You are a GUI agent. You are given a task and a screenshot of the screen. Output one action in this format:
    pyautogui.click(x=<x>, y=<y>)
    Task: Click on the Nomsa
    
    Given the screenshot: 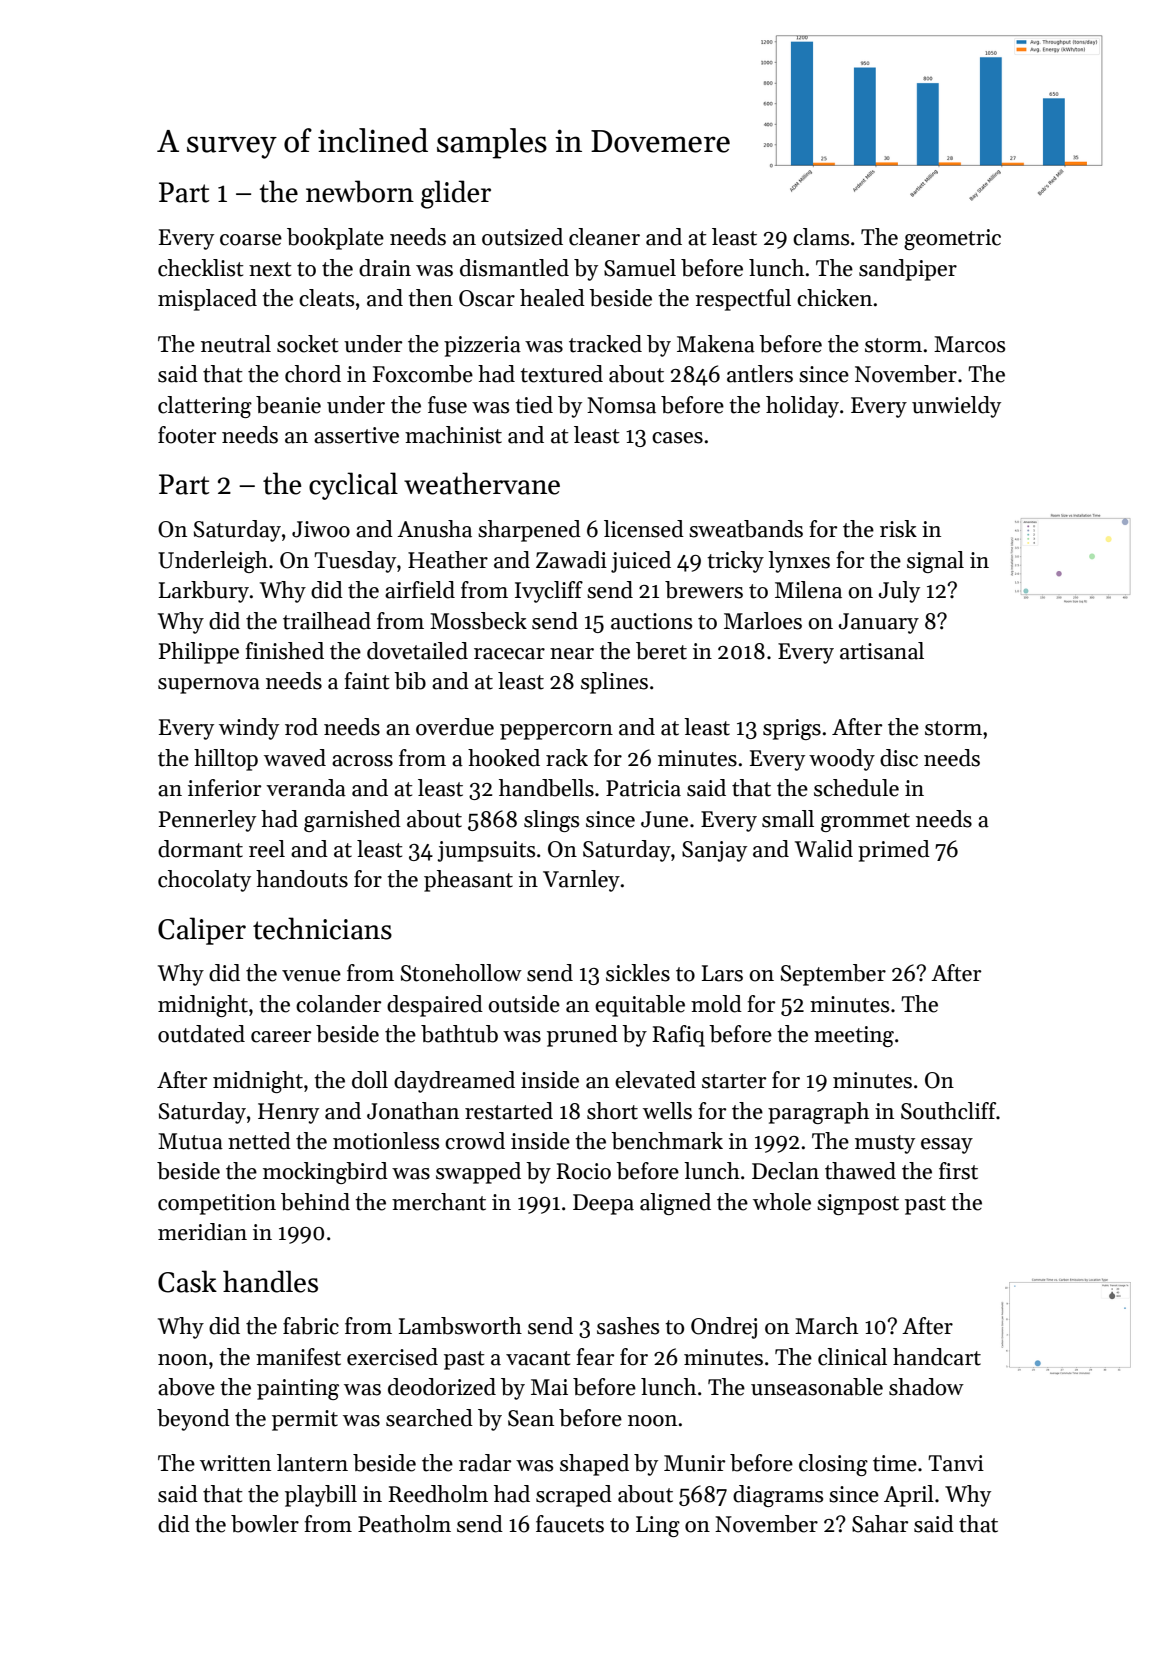 What is the action you would take?
    pyautogui.click(x=621, y=405)
